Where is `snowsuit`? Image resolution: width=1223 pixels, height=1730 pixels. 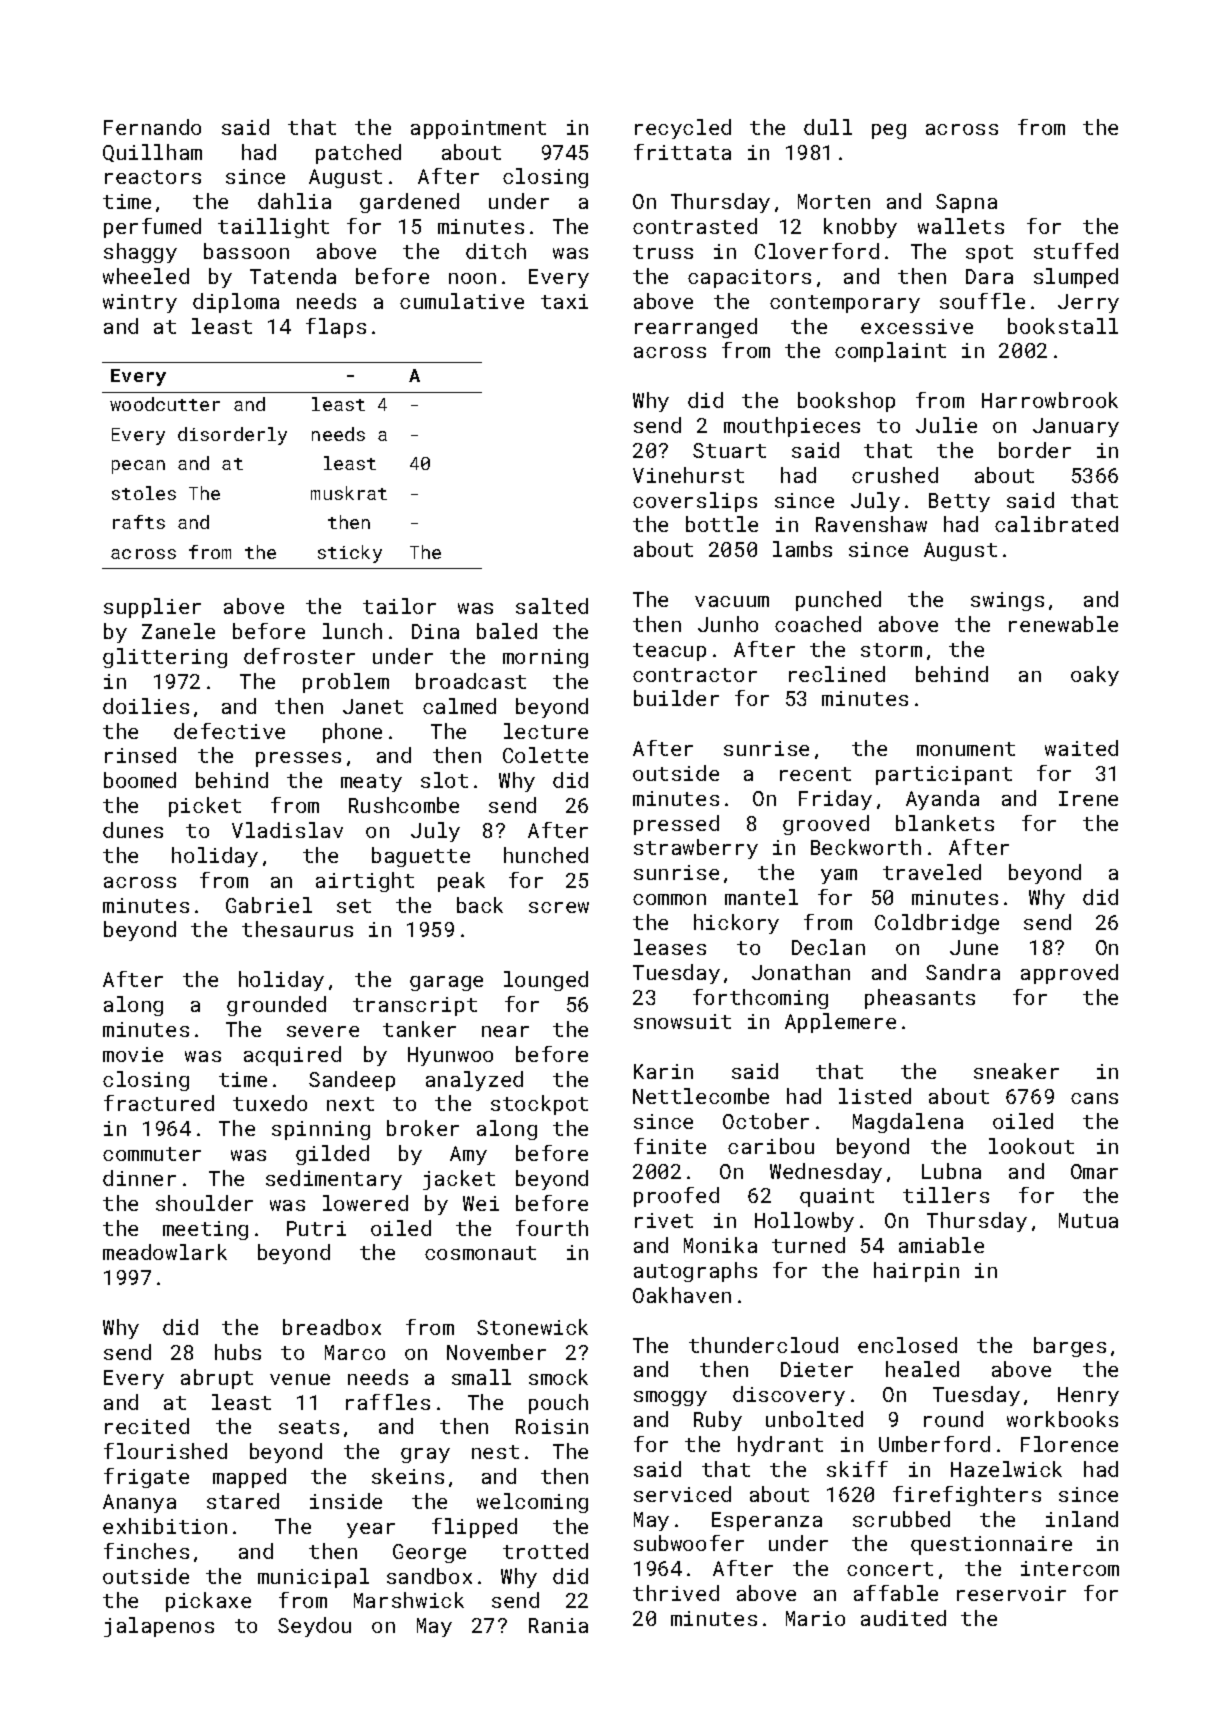 snowsuit is located at coordinates (682, 1021).
